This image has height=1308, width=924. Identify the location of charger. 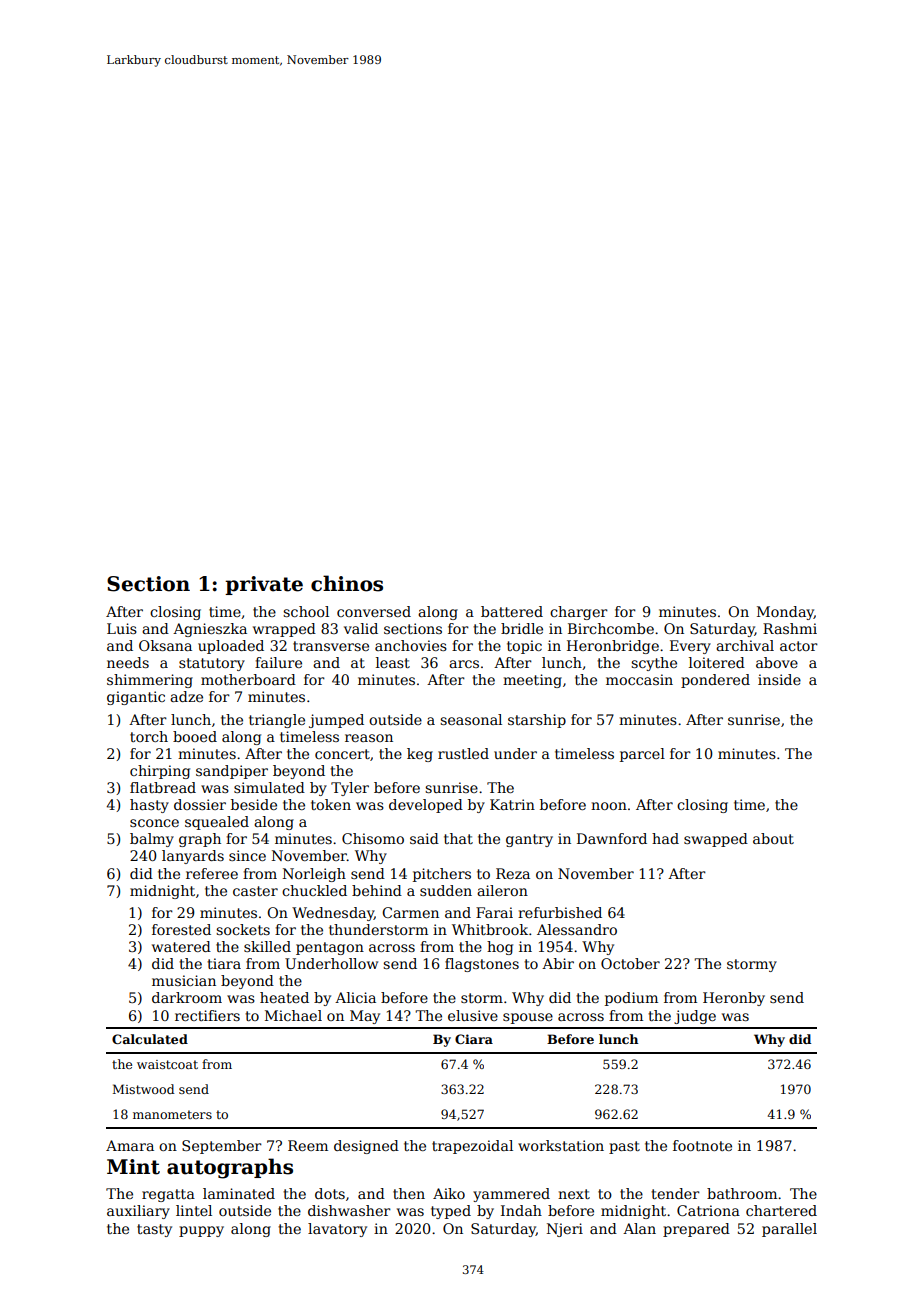
(579, 613).
